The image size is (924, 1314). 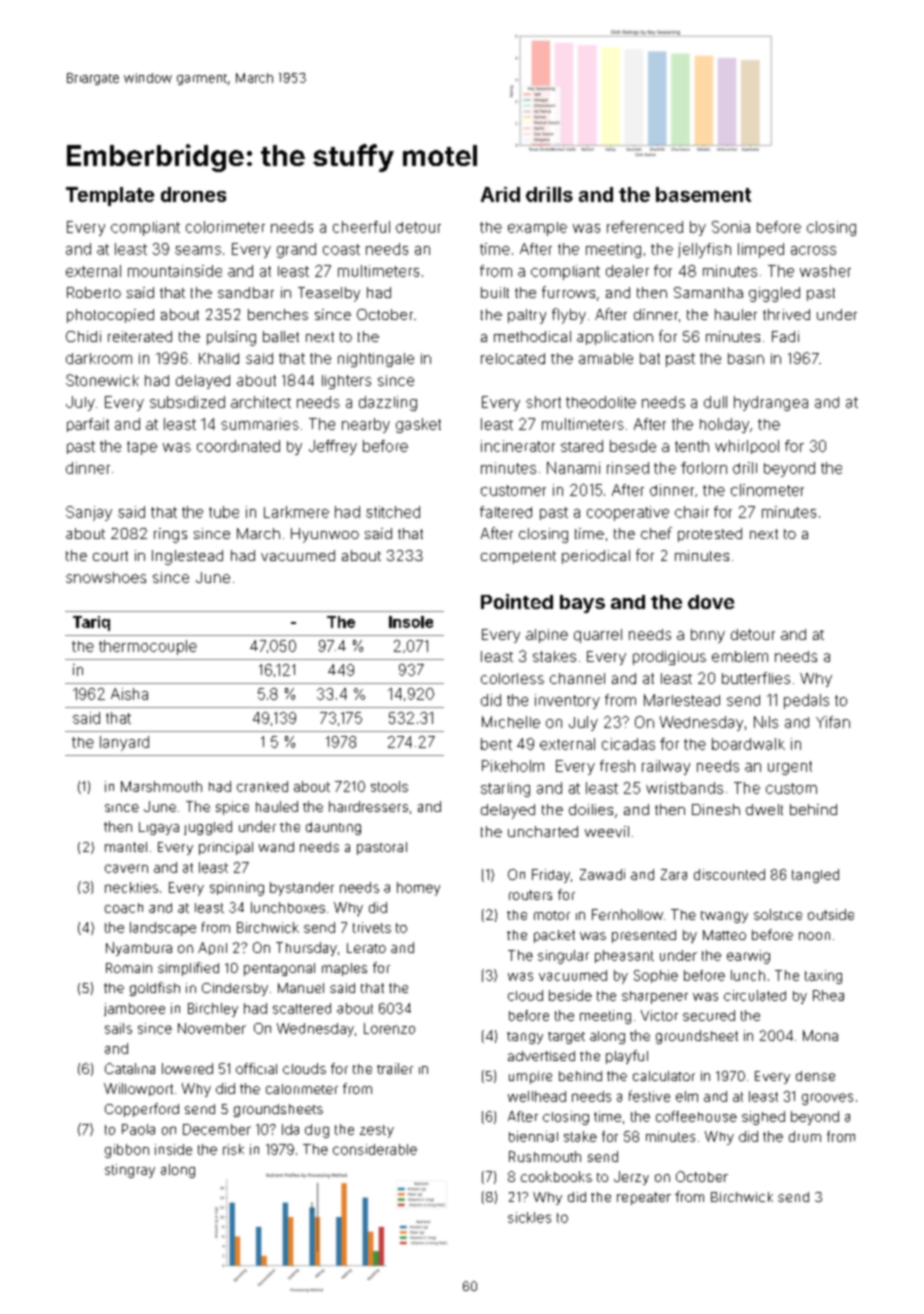 What do you see at coordinates (767, 490) in the image?
I see `clinometer` at bounding box center [767, 490].
